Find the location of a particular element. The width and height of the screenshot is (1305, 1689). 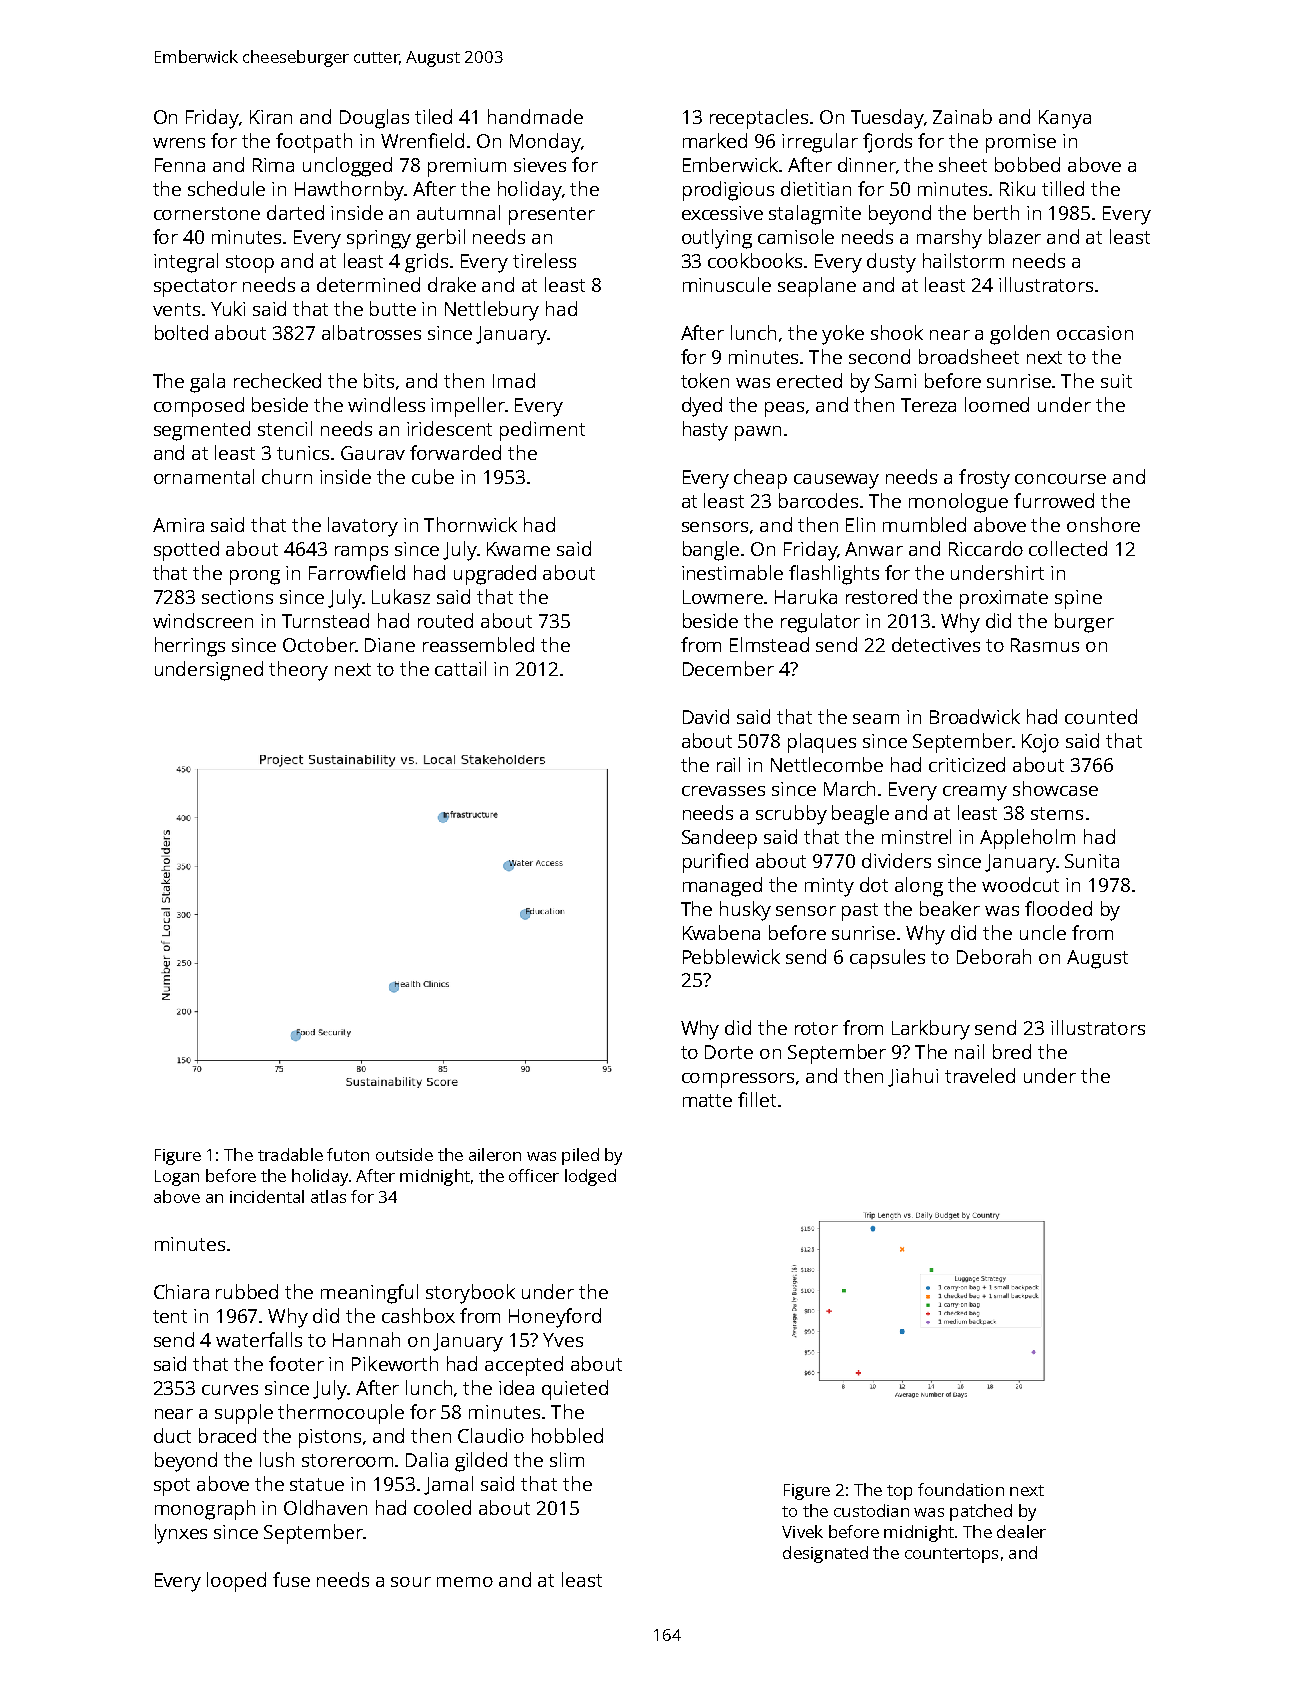

David is located at coordinates (706, 716).
